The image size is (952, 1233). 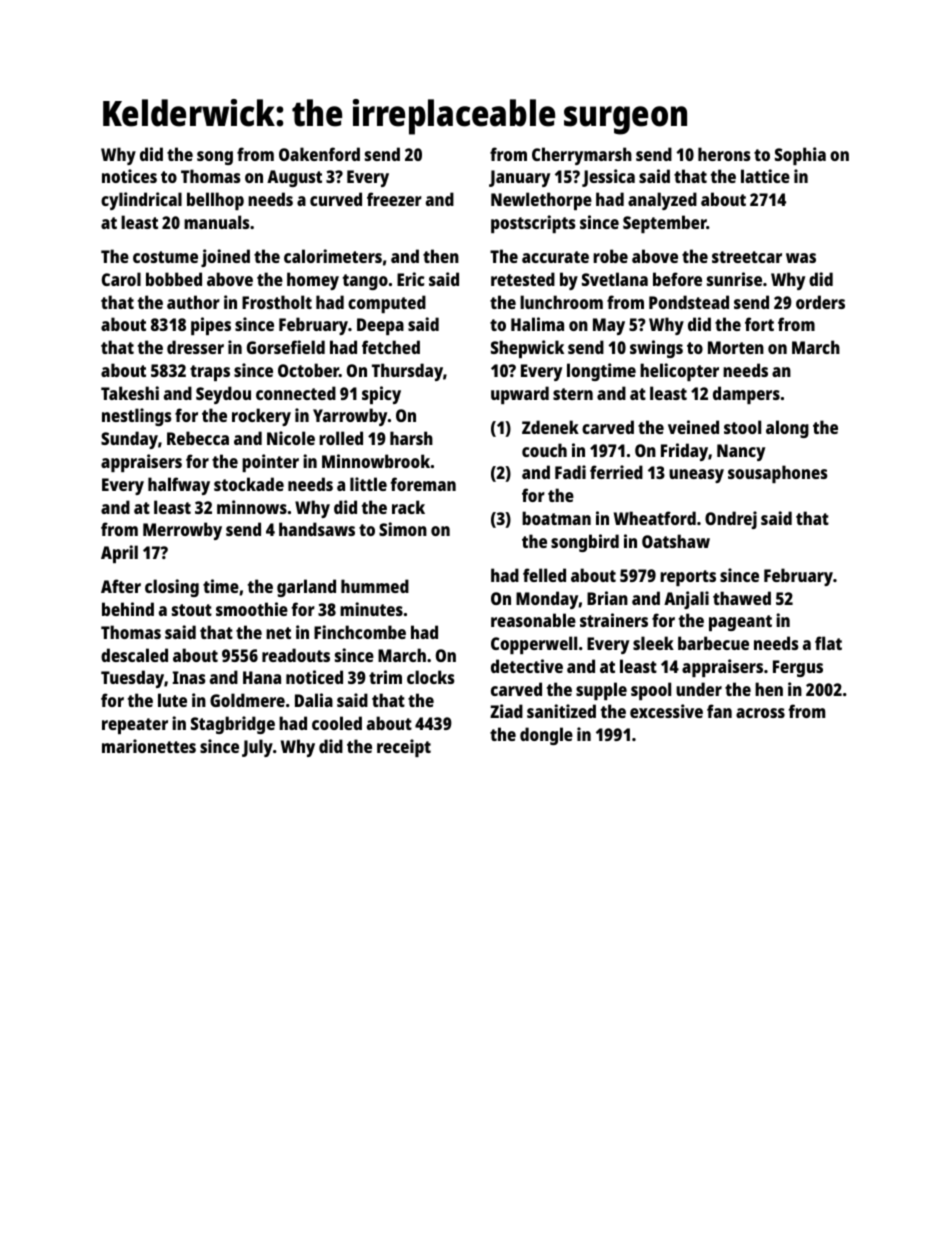 I want to click on Shepwick, so click(x=527, y=349).
